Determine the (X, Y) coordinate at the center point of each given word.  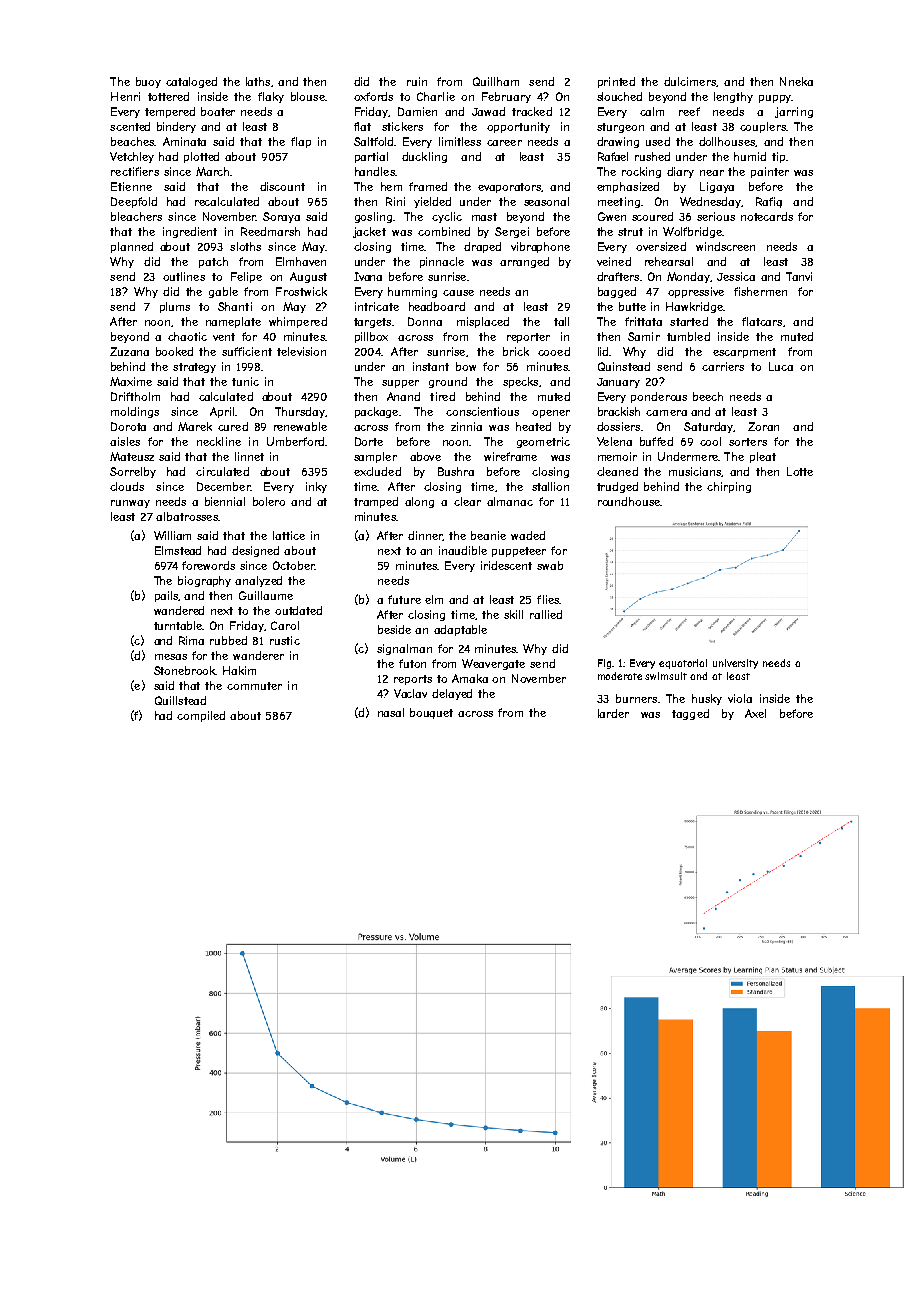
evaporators (509, 188)
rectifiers (135, 171)
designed (255, 551)
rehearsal (669, 261)
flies (548, 599)
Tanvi (799, 276)
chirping (729, 487)
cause (458, 293)
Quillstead (180, 700)
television (301, 351)
